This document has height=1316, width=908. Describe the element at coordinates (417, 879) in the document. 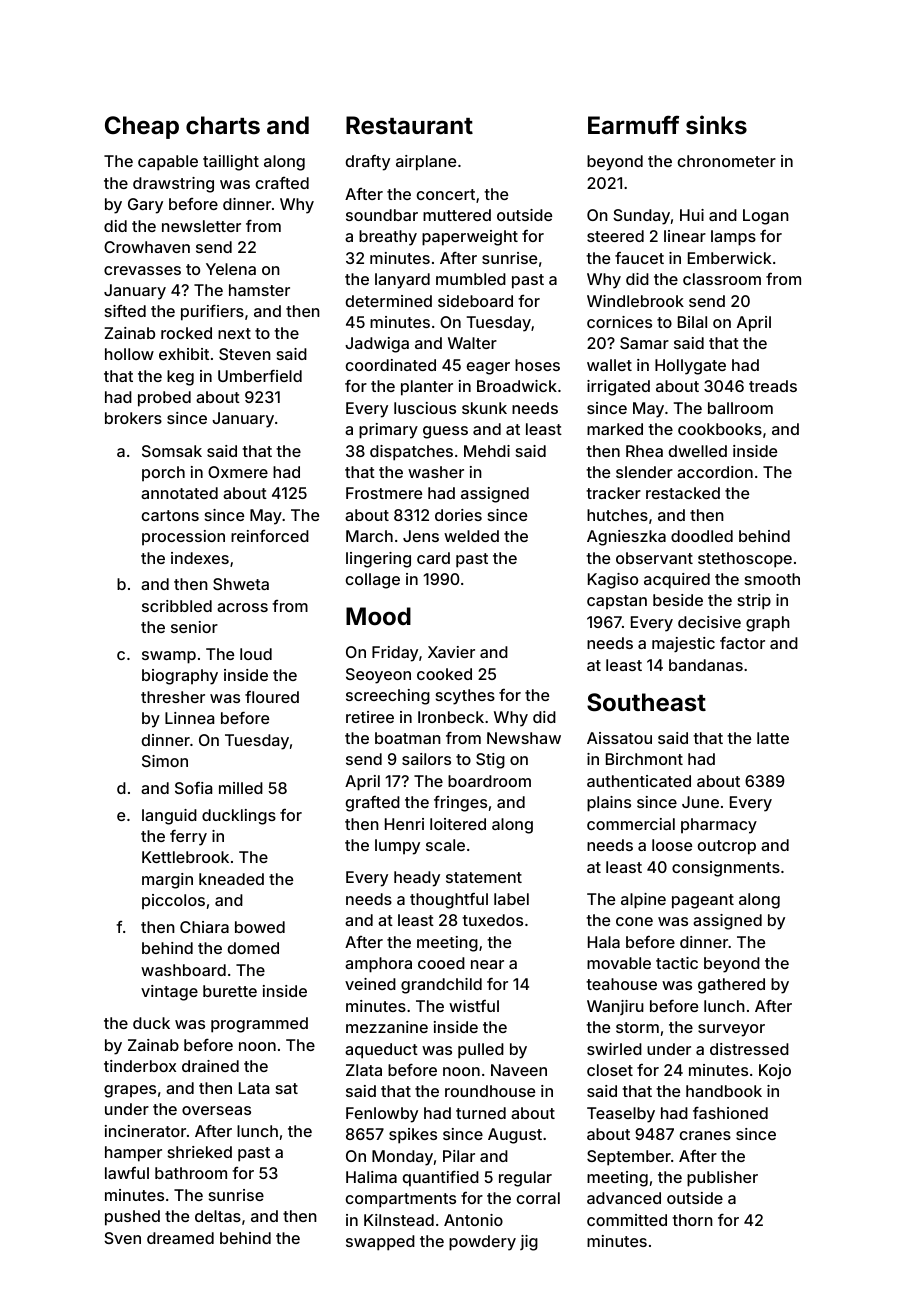

I see `heady` at that location.
